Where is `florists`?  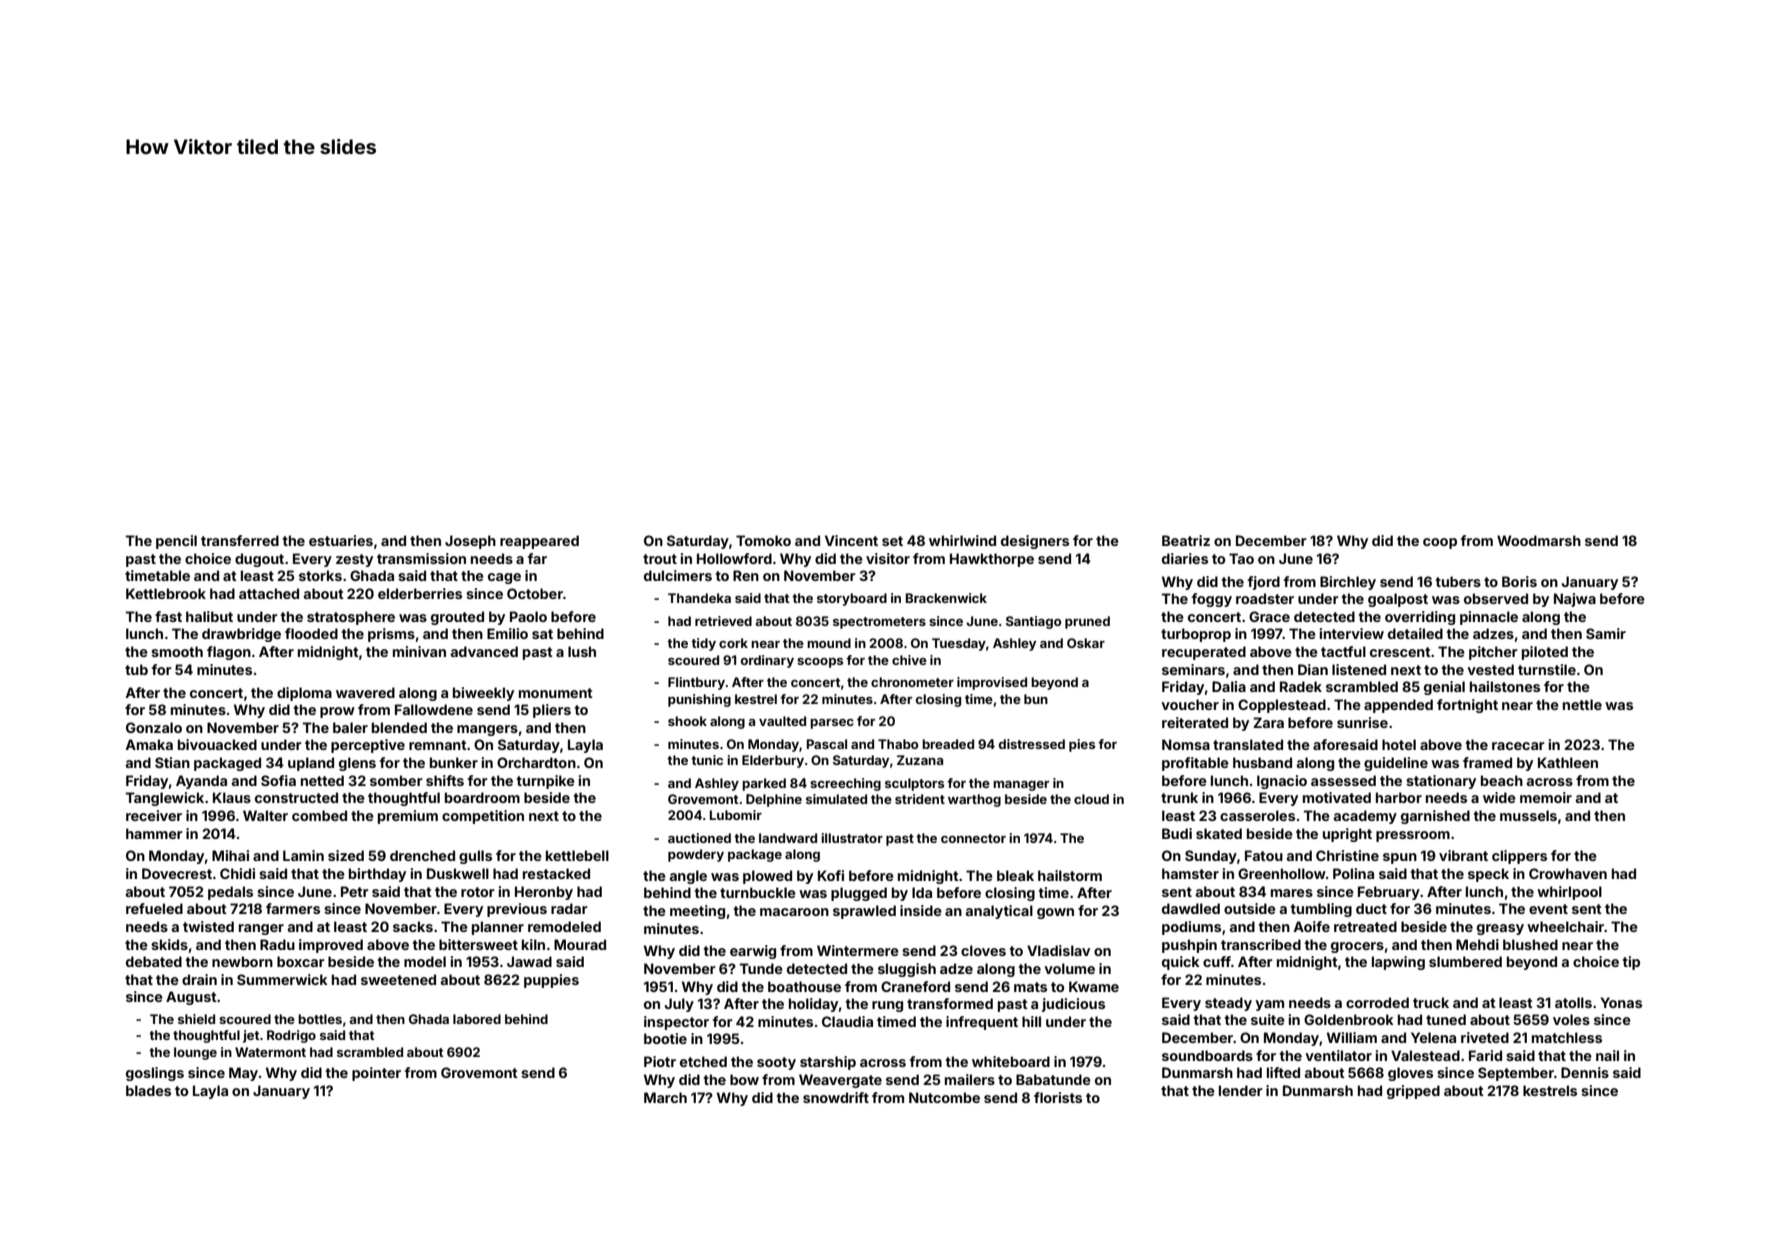
florists is located at coordinates (1058, 1097).
